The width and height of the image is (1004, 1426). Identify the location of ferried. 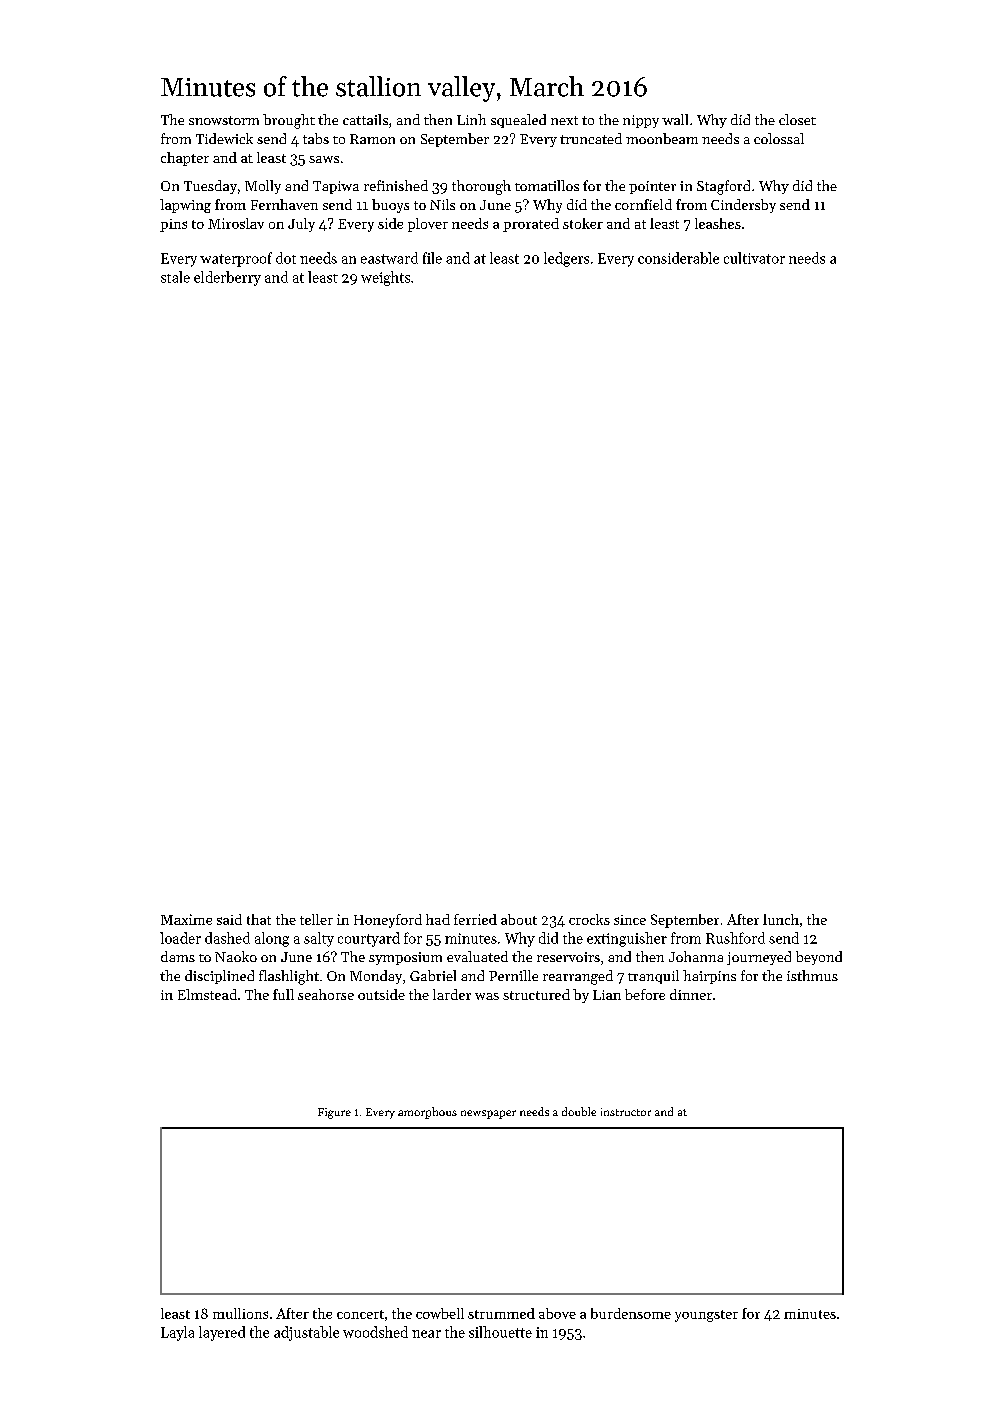
(475, 919).
